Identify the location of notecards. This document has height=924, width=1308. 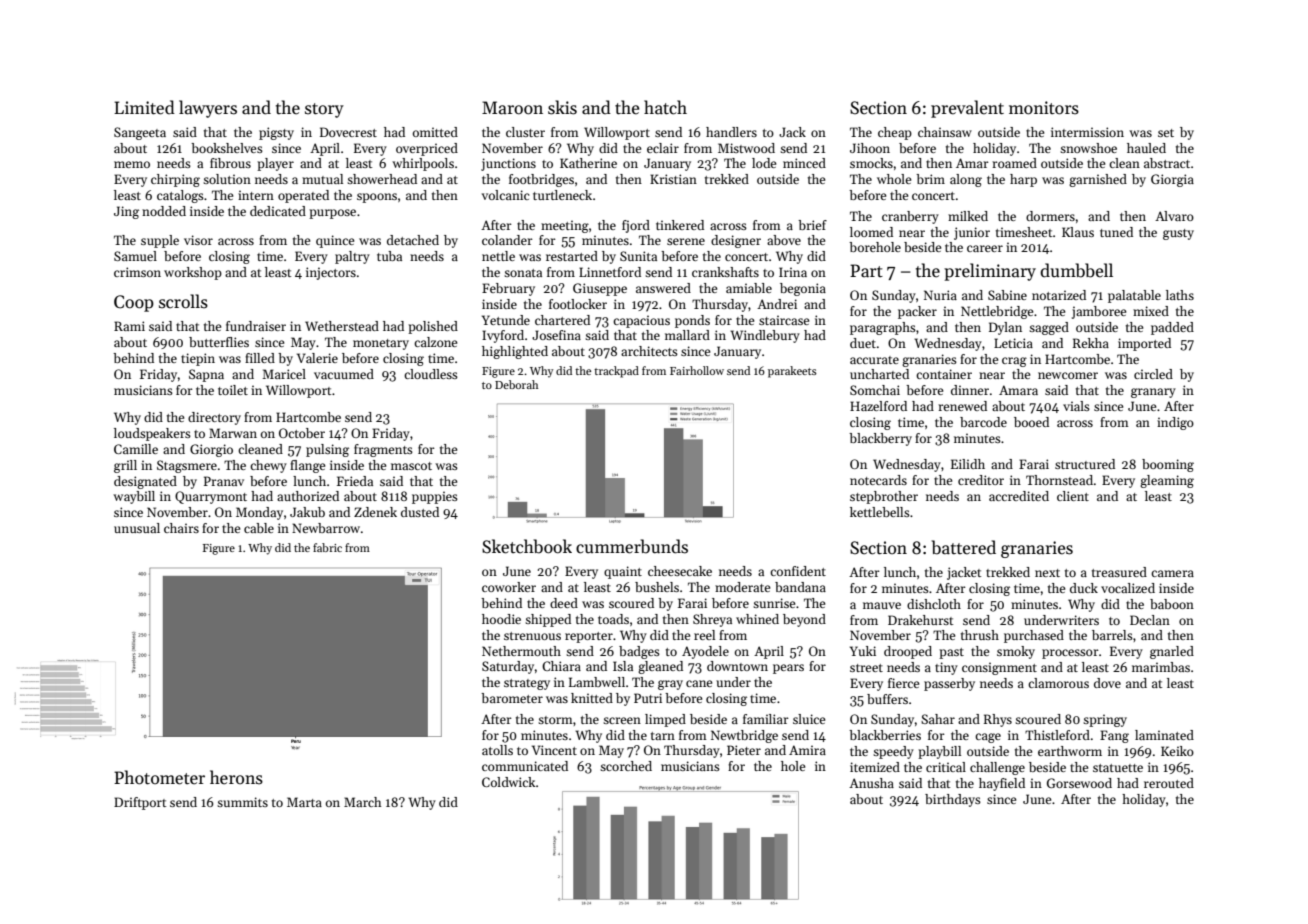
(878, 480).
